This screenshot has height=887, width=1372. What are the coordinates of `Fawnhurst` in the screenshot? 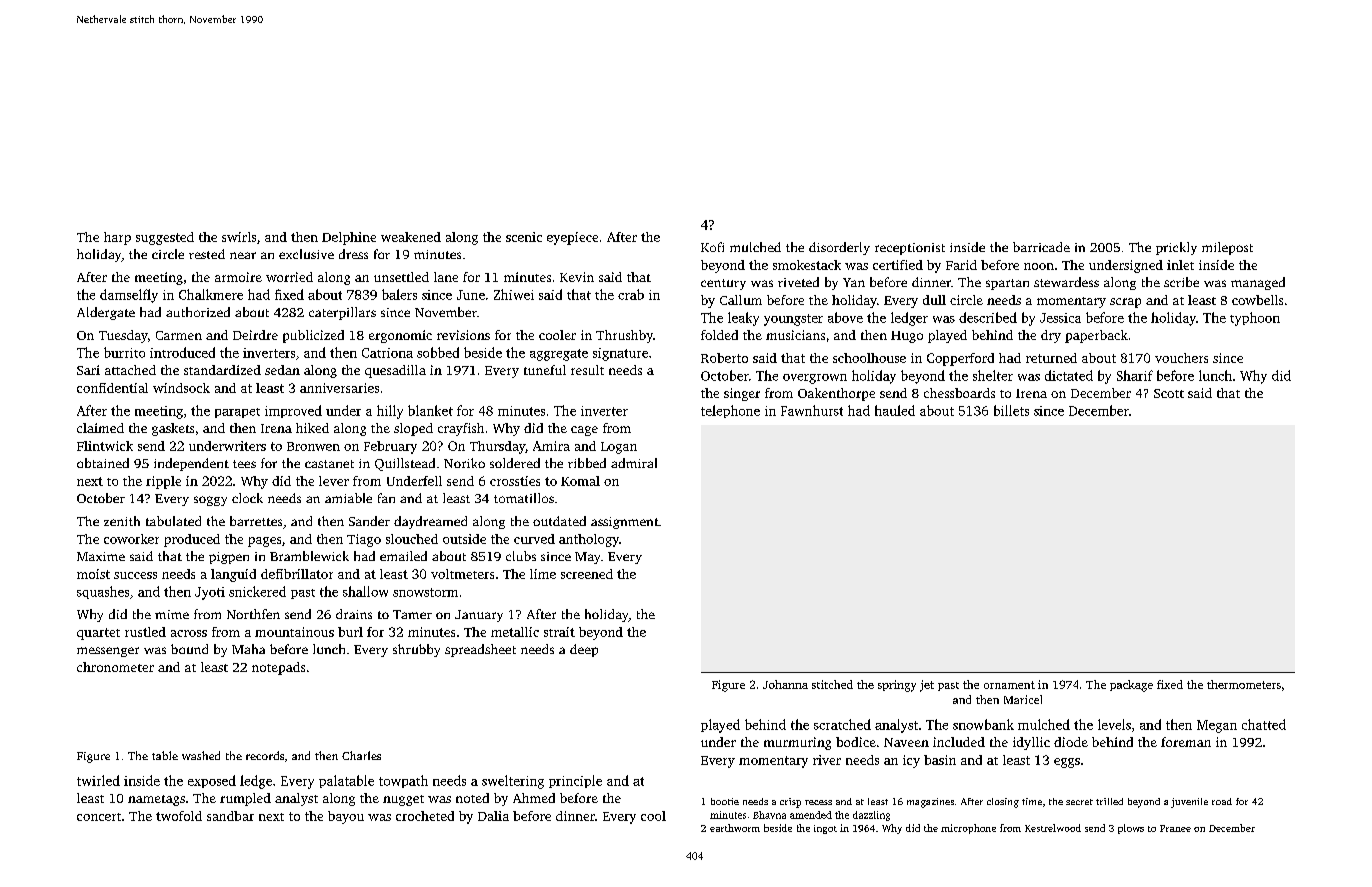 It's located at (812, 410).
